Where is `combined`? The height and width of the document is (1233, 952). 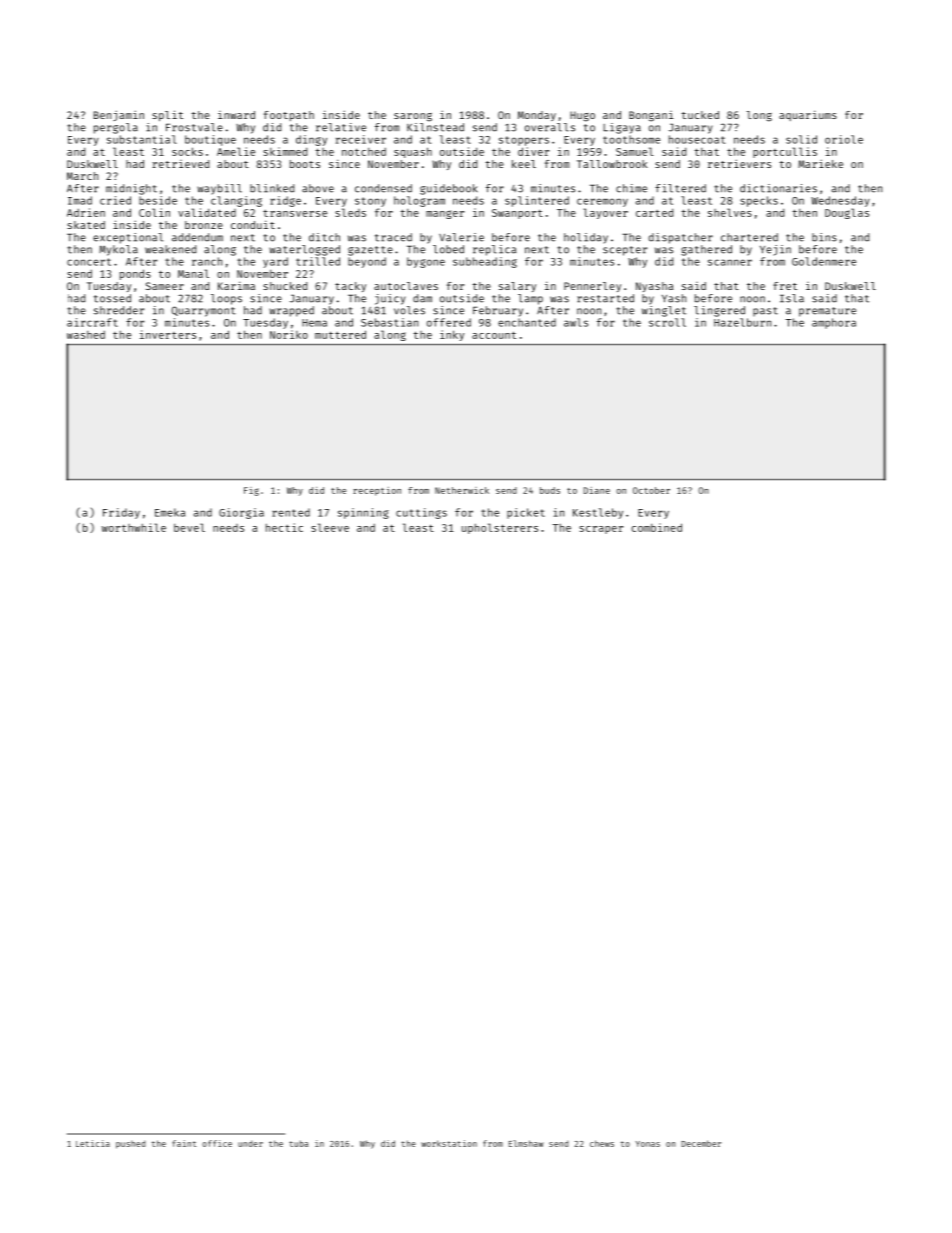 combined is located at coordinates (657, 527).
